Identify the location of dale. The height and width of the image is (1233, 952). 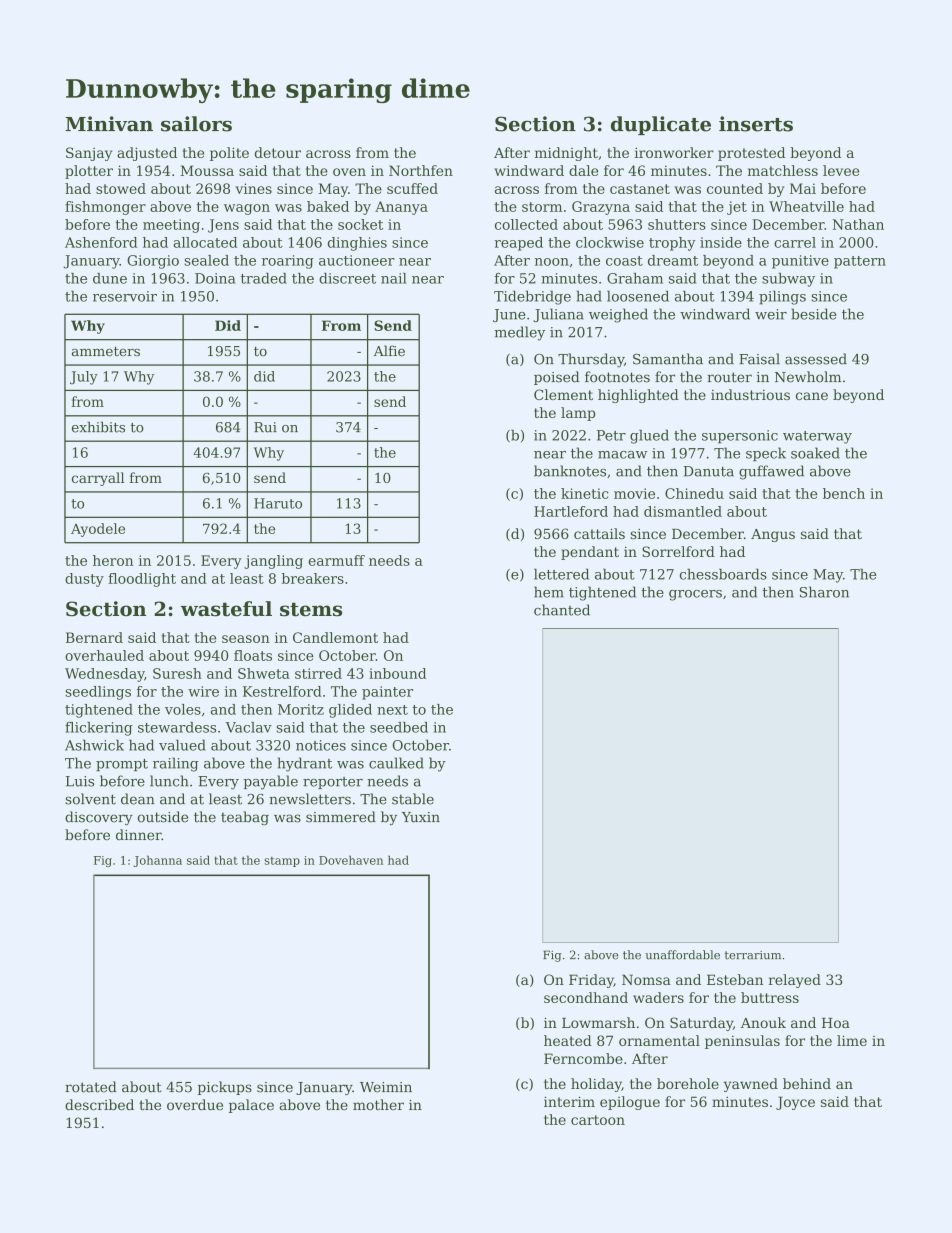
(583, 170).
